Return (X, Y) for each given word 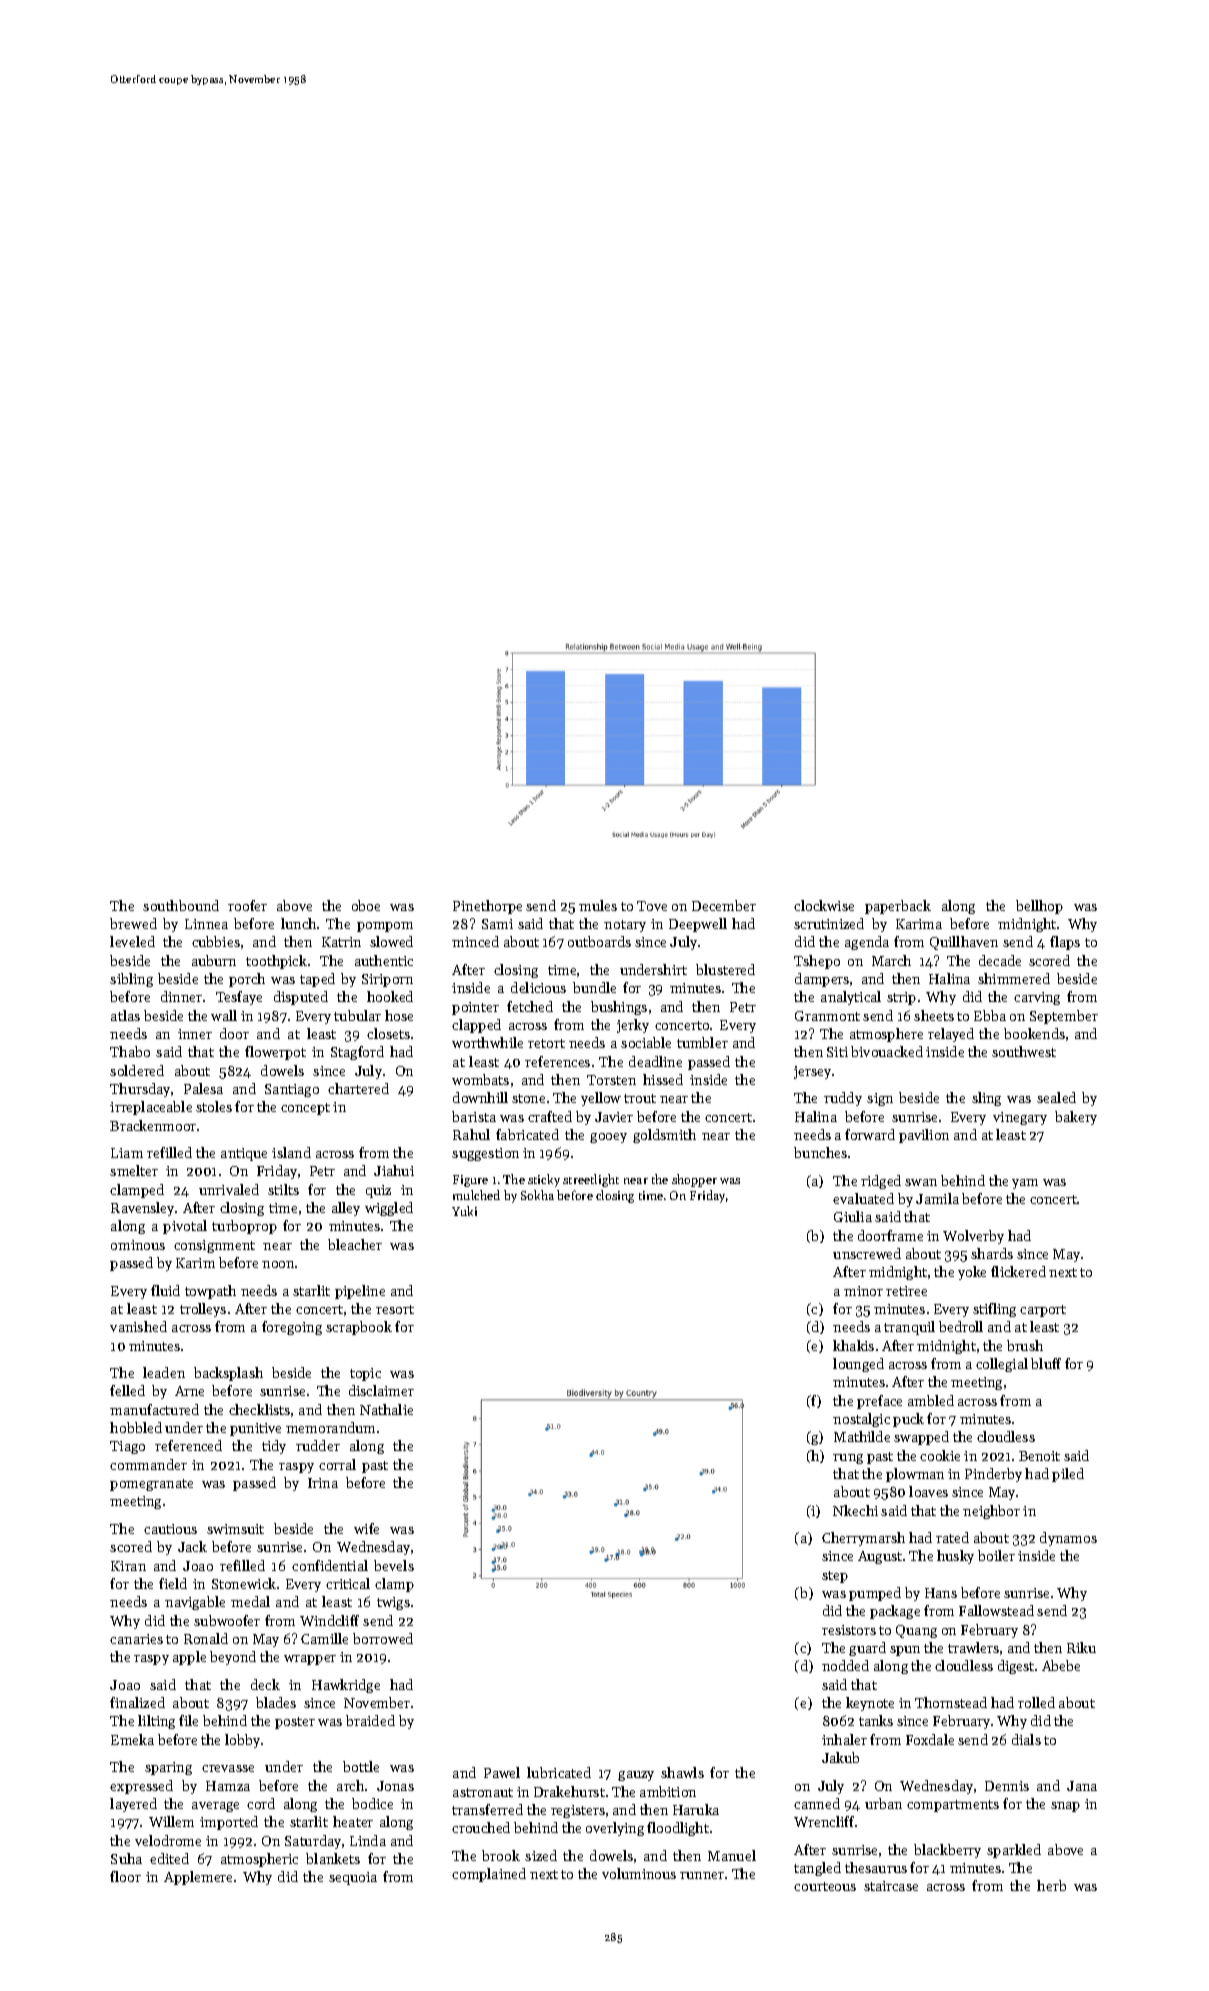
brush (1025, 1345)
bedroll (961, 1326)
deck (265, 1684)
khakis (853, 1345)
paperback (898, 907)
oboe (366, 905)
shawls (682, 1772)
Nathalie (386, 1409)
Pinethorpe (487, 907)
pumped (875, 1594)
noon (278, 1264)
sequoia (353, 1878)
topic (365, 1374)
